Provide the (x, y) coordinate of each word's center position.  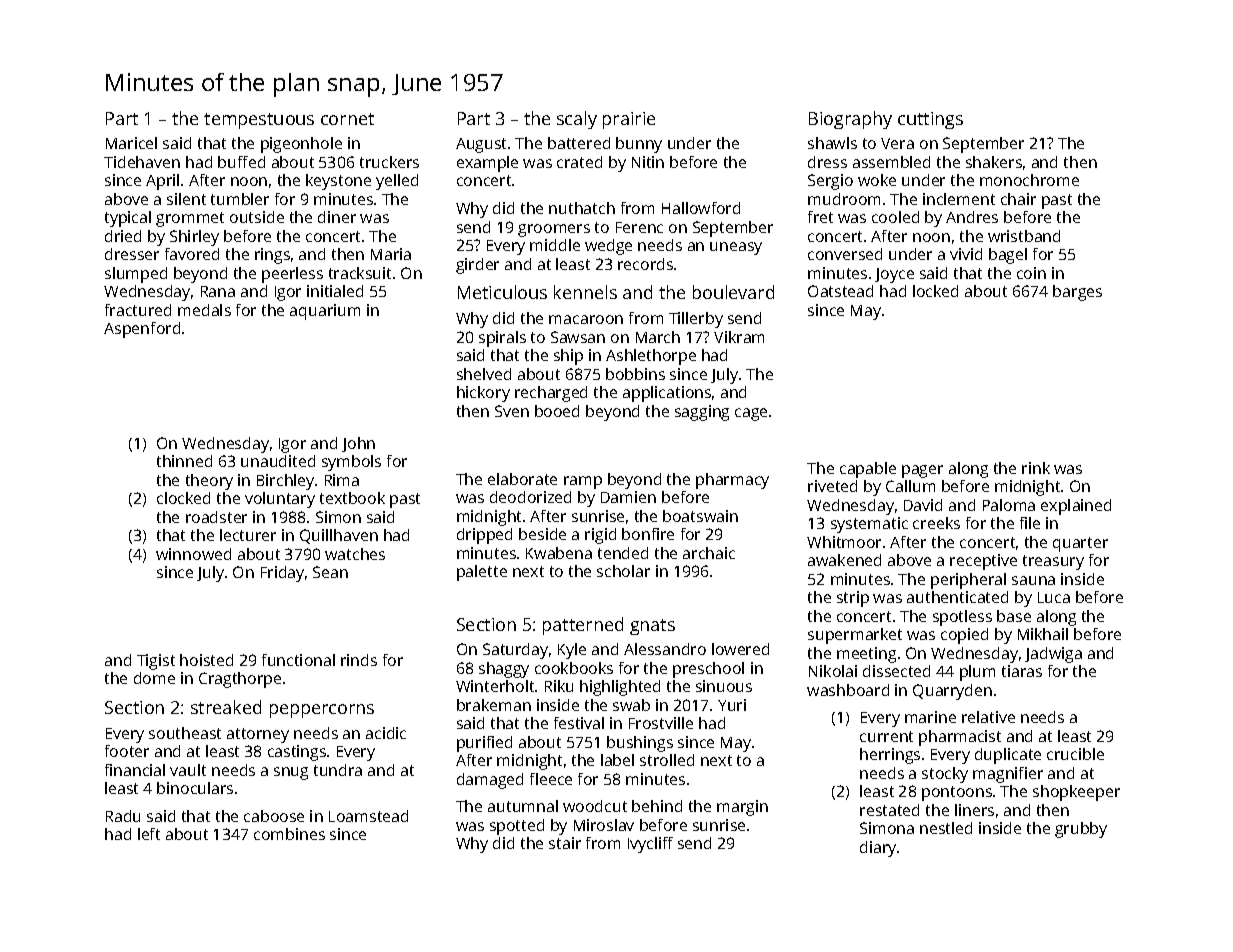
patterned (583, 626)
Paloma (1009, 505)
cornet (347, 119)
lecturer (248, 535)
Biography (850, 120)
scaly (577, 120)
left (149, 834)
